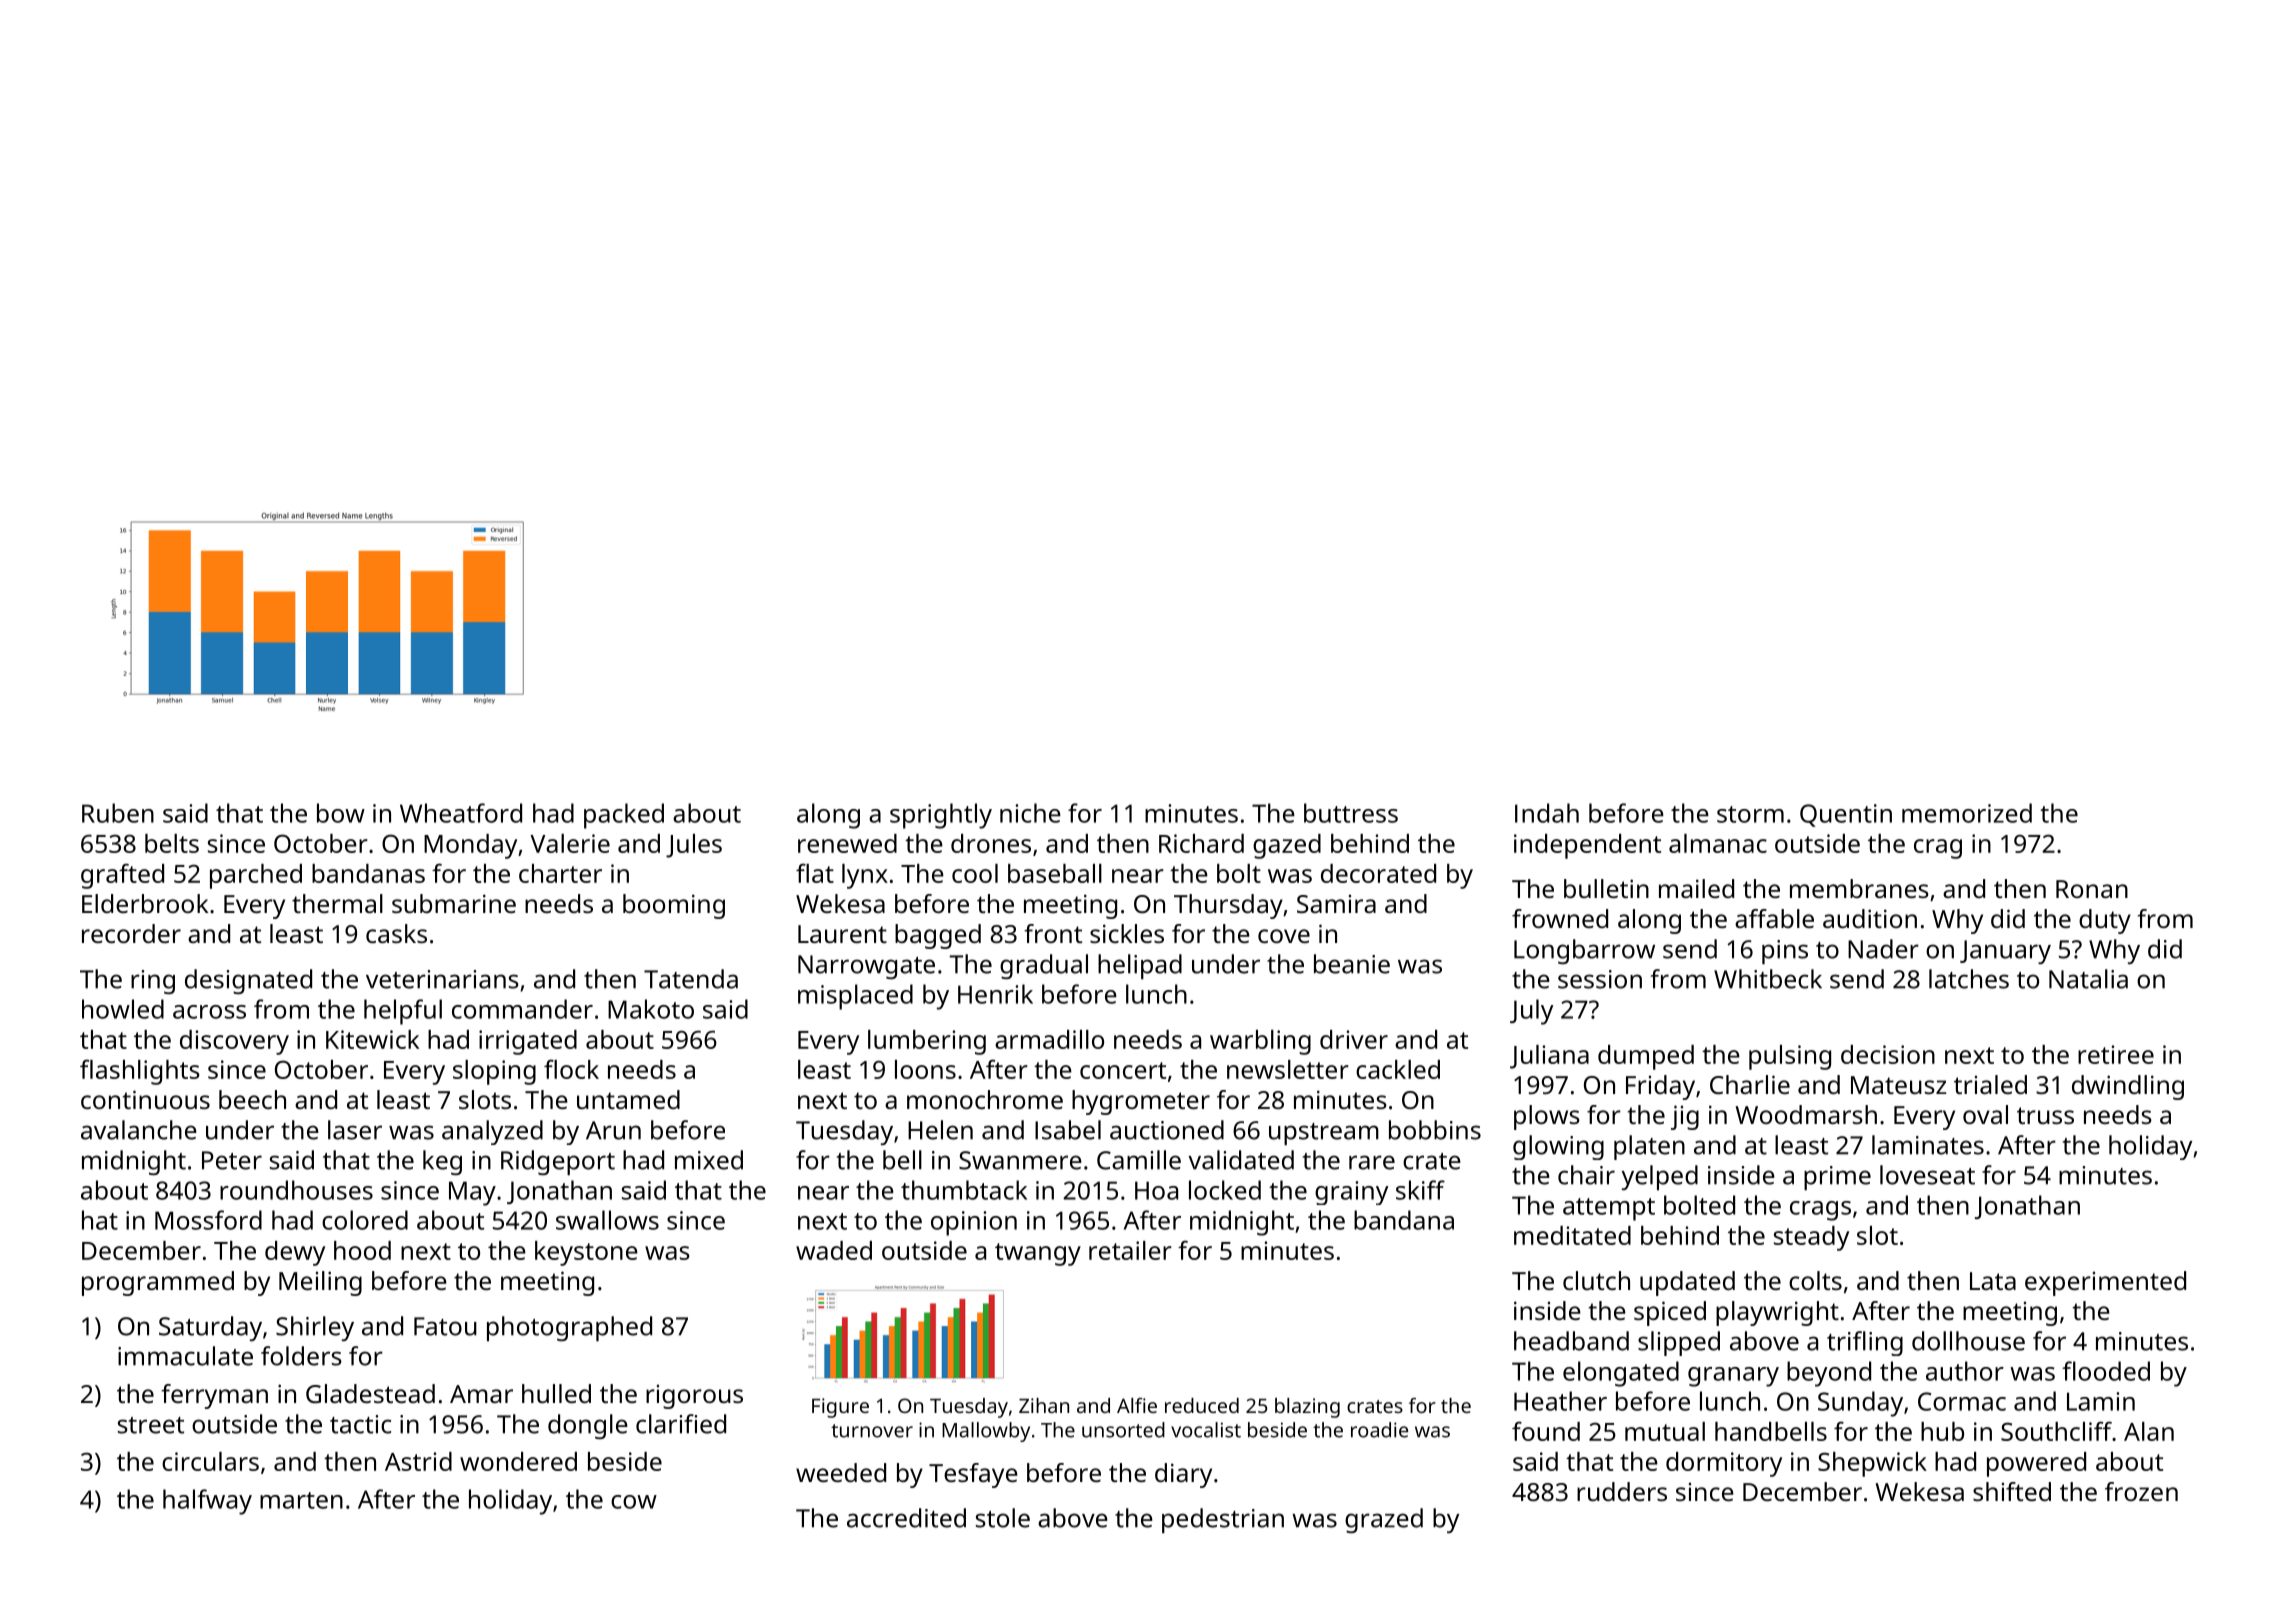 This image has width=2282, height=1614. Describe the element at coordinates (1030, 813) in the image. I see `niche` at that location.
